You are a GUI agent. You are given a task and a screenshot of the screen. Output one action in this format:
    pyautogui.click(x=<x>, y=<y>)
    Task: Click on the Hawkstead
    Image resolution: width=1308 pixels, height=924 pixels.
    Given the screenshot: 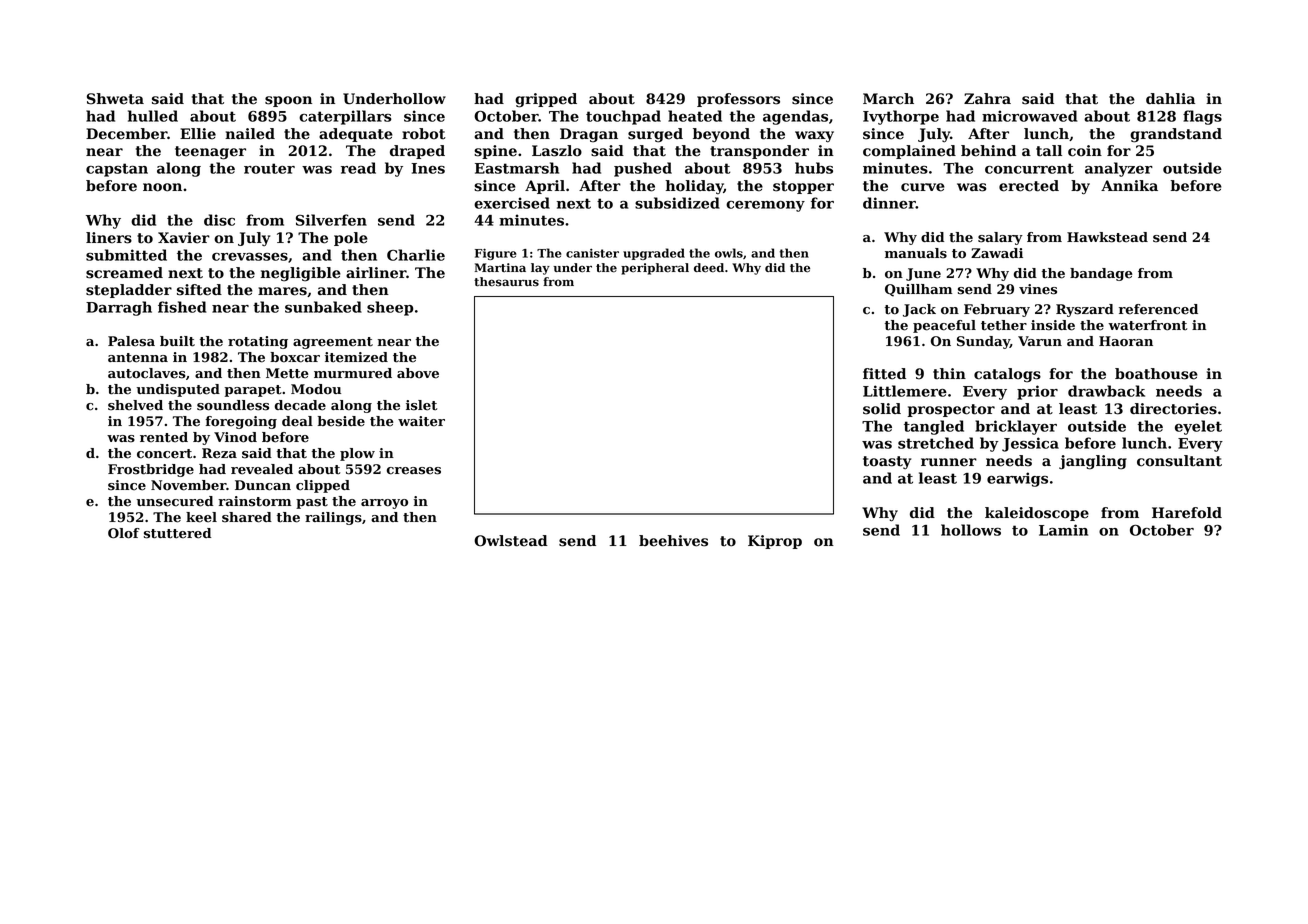 What is the action you would take?
    pyautogui.click(x=1107, y=237)
